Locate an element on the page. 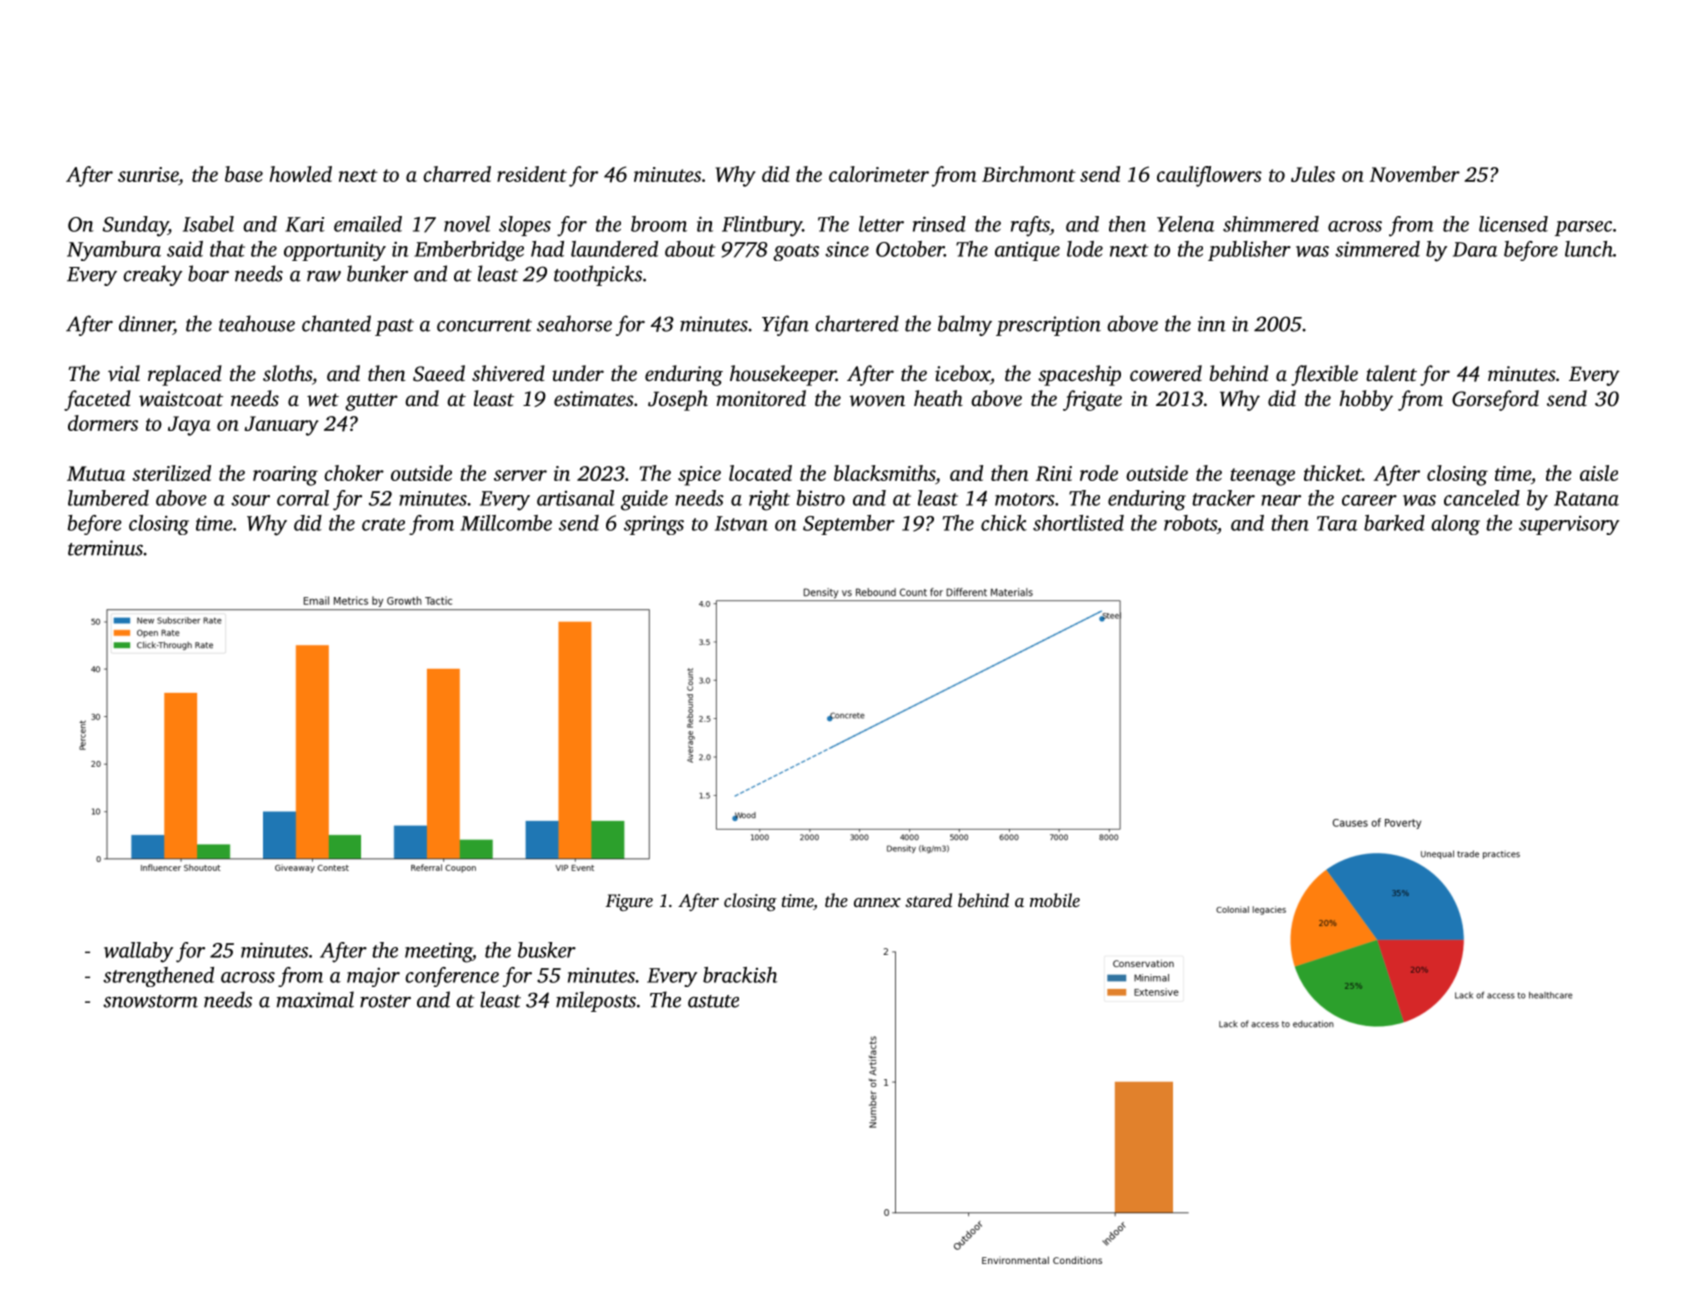 The width and height of the image is (1686, 1303). wallaby is located at coordinates (138, 952).
